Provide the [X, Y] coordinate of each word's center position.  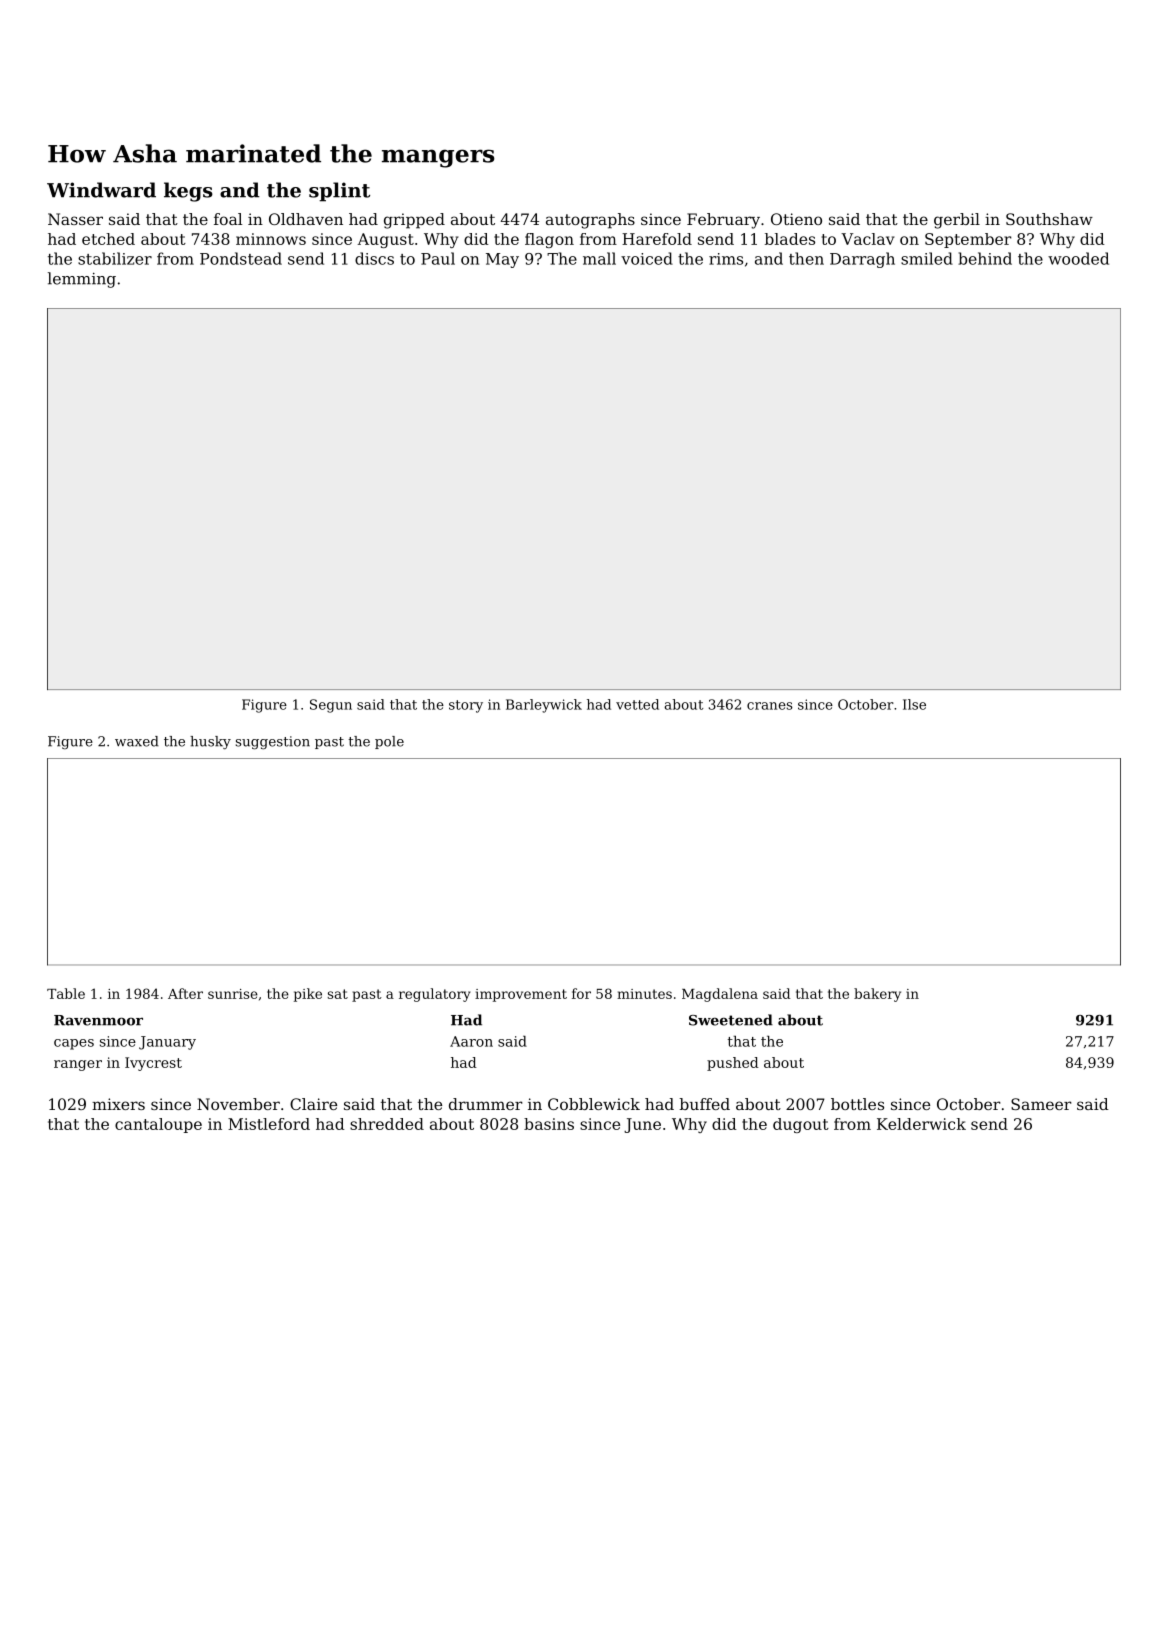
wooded [1078, 258]
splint [339, 192]
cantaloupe [158, 1125]
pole [389, 742]
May [502, 260]
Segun [331, 706]
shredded [387, 1124]
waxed [137, 741]
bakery [877, 995]
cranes [770, 706]
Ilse [914, 704]
